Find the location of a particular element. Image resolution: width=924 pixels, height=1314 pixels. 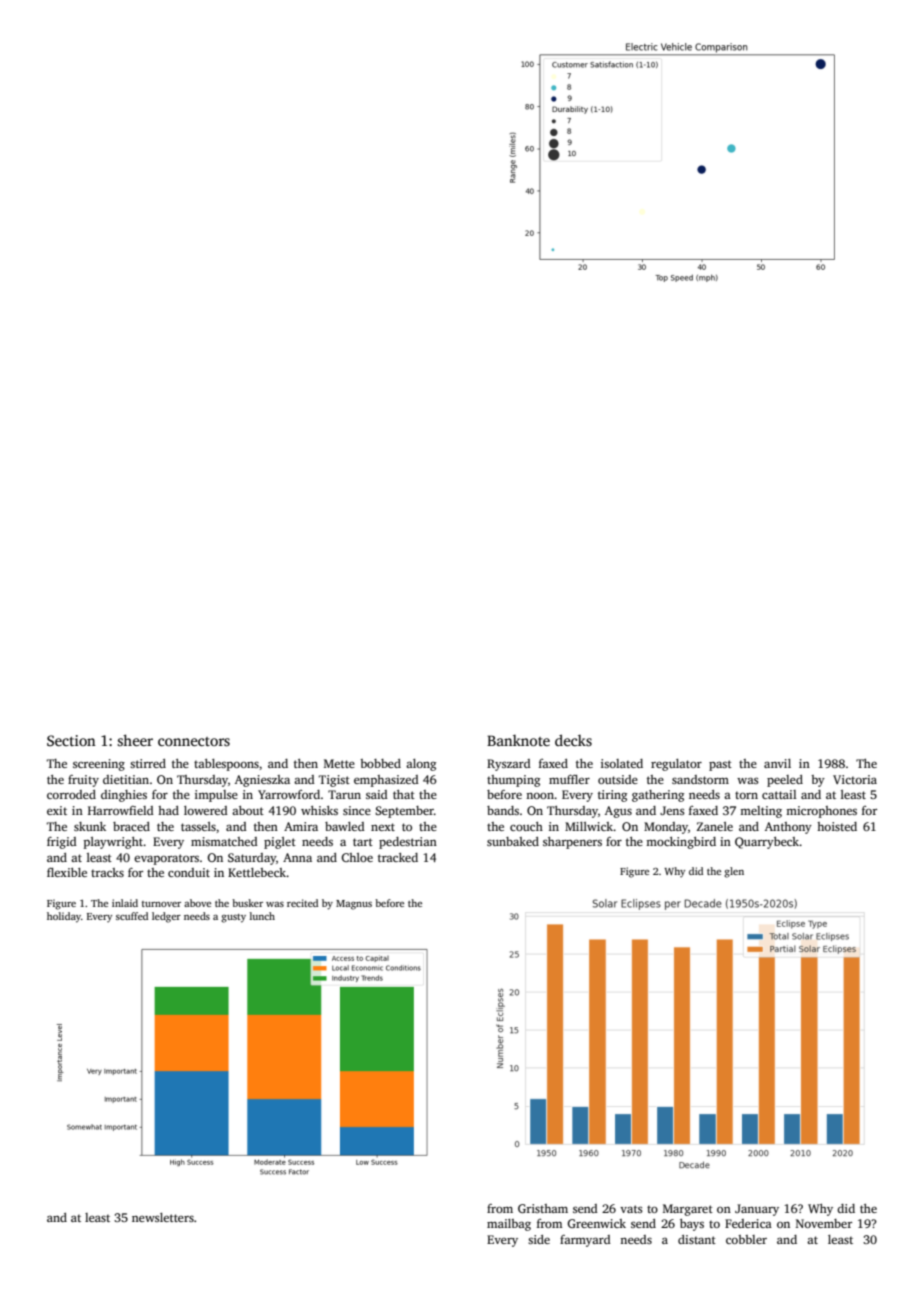

gusty is located at coordinates (233, 918).
